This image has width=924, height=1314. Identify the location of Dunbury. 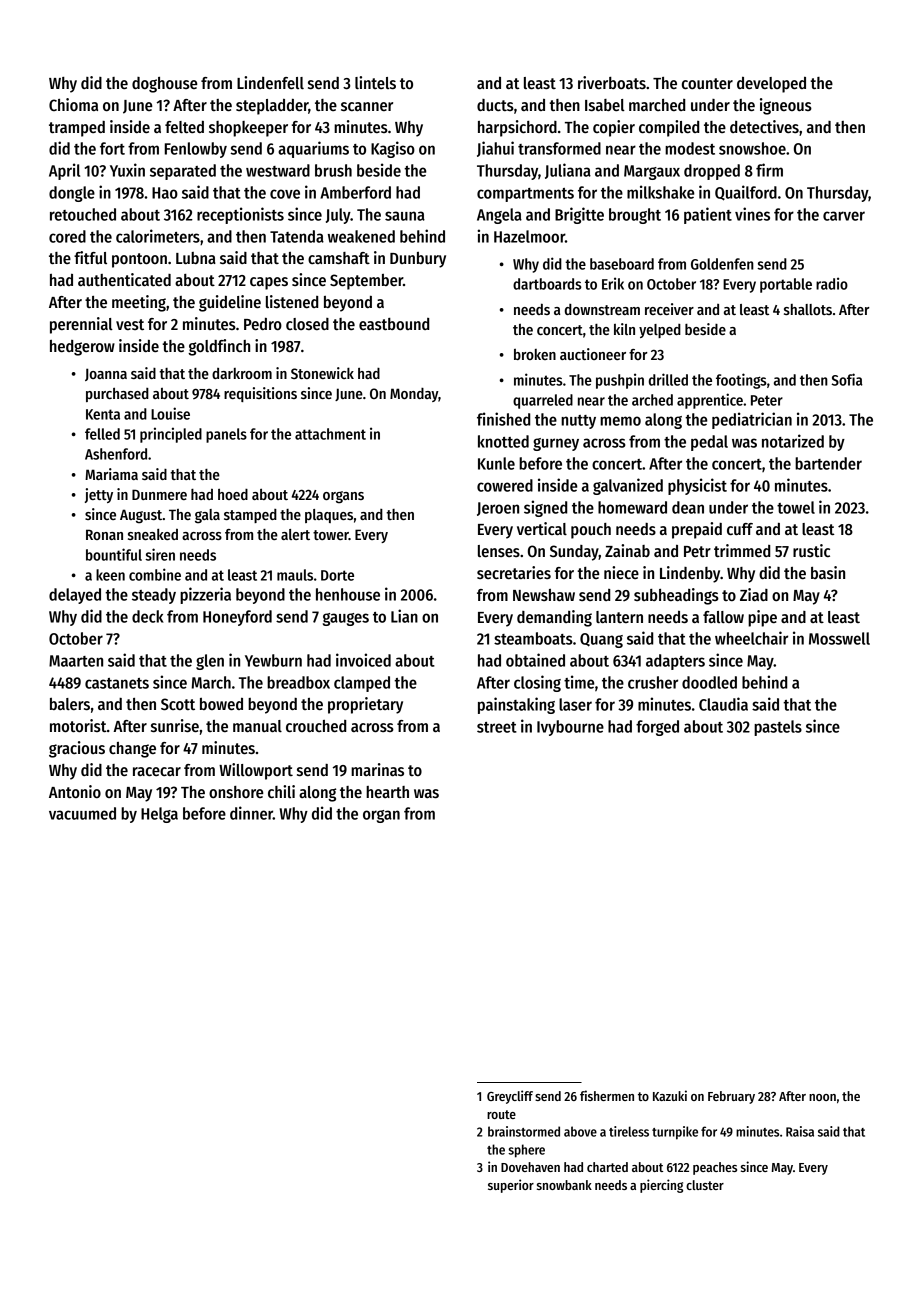
(418, 260).
